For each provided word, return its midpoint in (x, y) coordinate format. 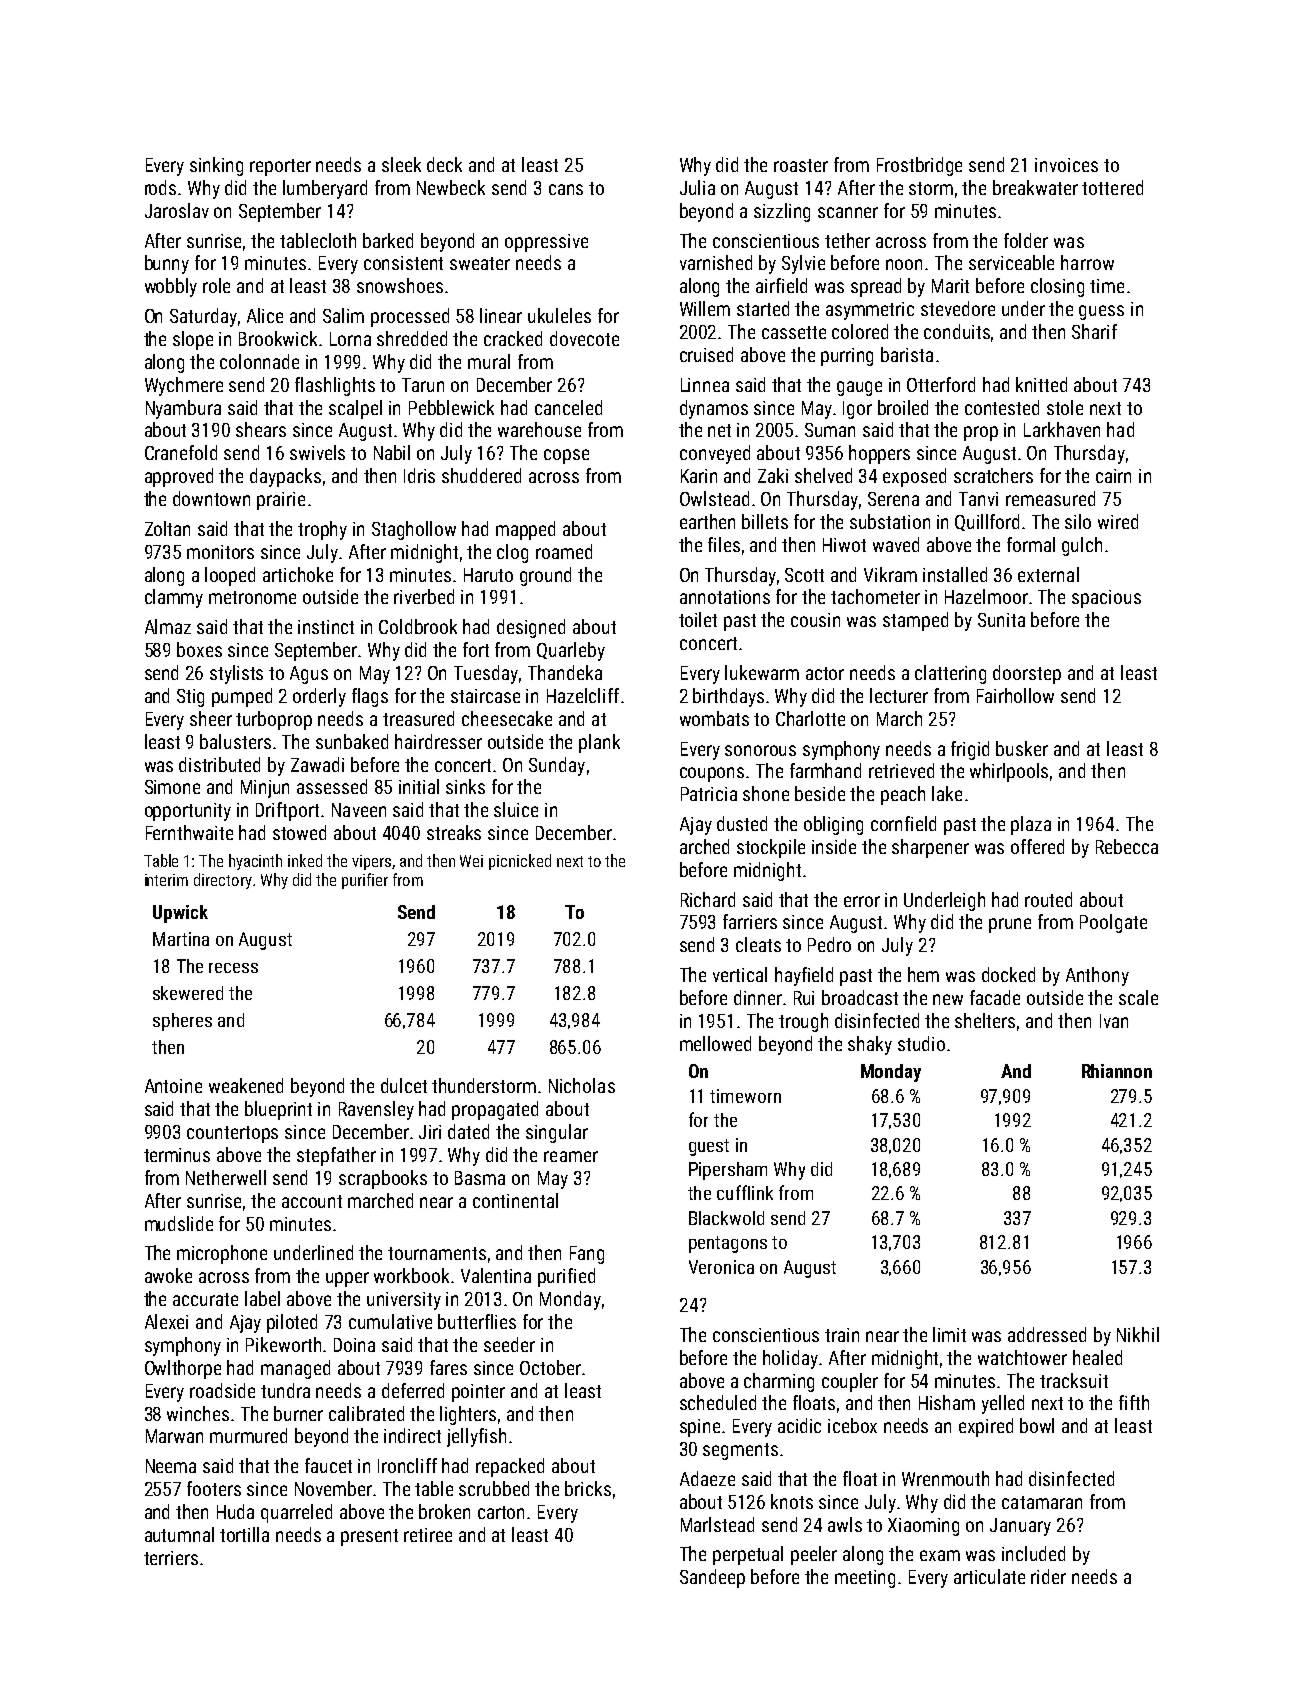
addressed (1047, 1334)
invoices (1066, 165)
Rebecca (1127, 846)
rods (160, 187)
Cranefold (181, 452)
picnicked (520, 862)
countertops (232, 1134)
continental (515, 1200)
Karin (699, 476)
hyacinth (255, 862)
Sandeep (712, 1578)
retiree (428, 1535)
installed (955, 574)
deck (444, 164)
